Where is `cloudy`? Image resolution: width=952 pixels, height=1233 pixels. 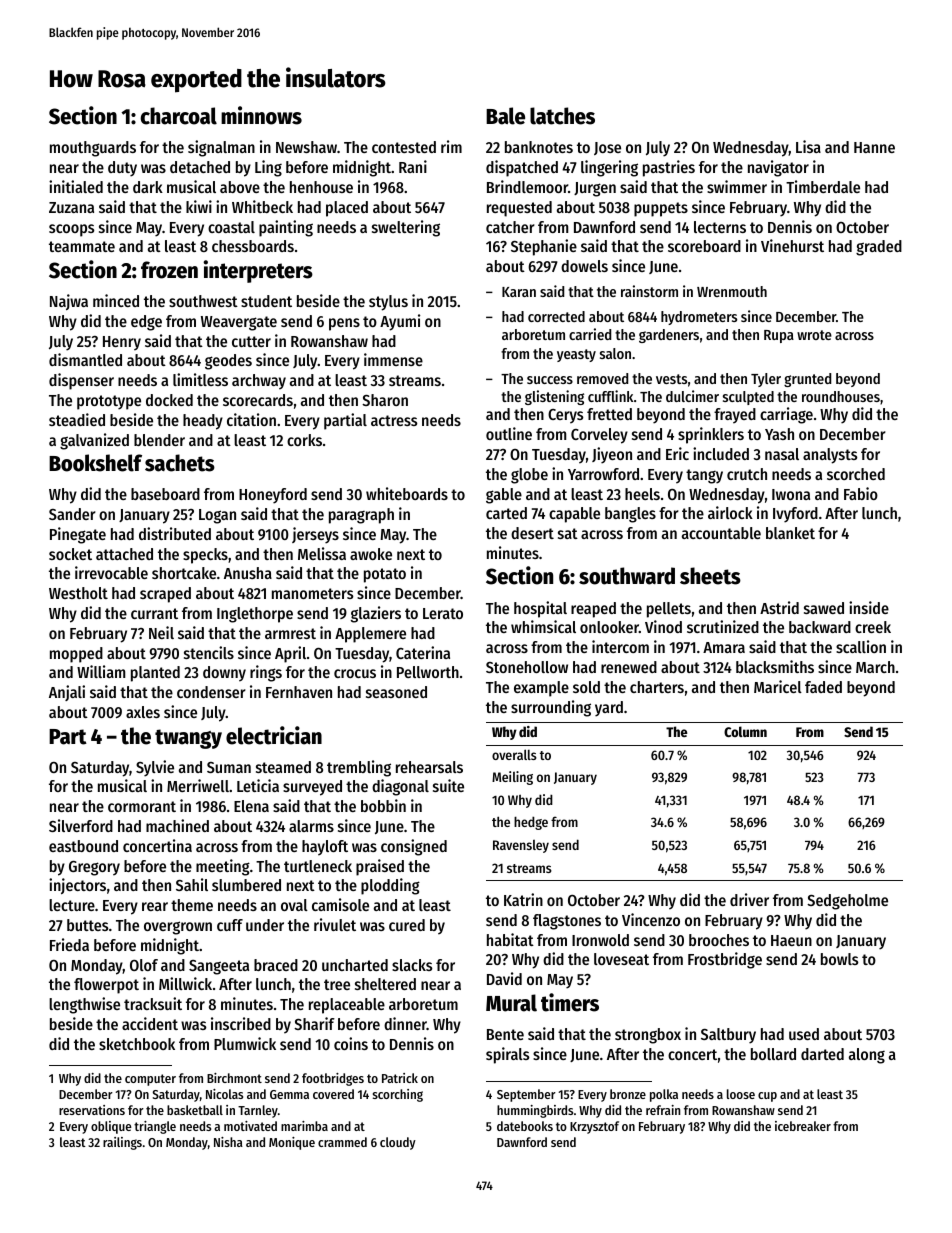
cloudy is located at coordinates (398, 1143).
